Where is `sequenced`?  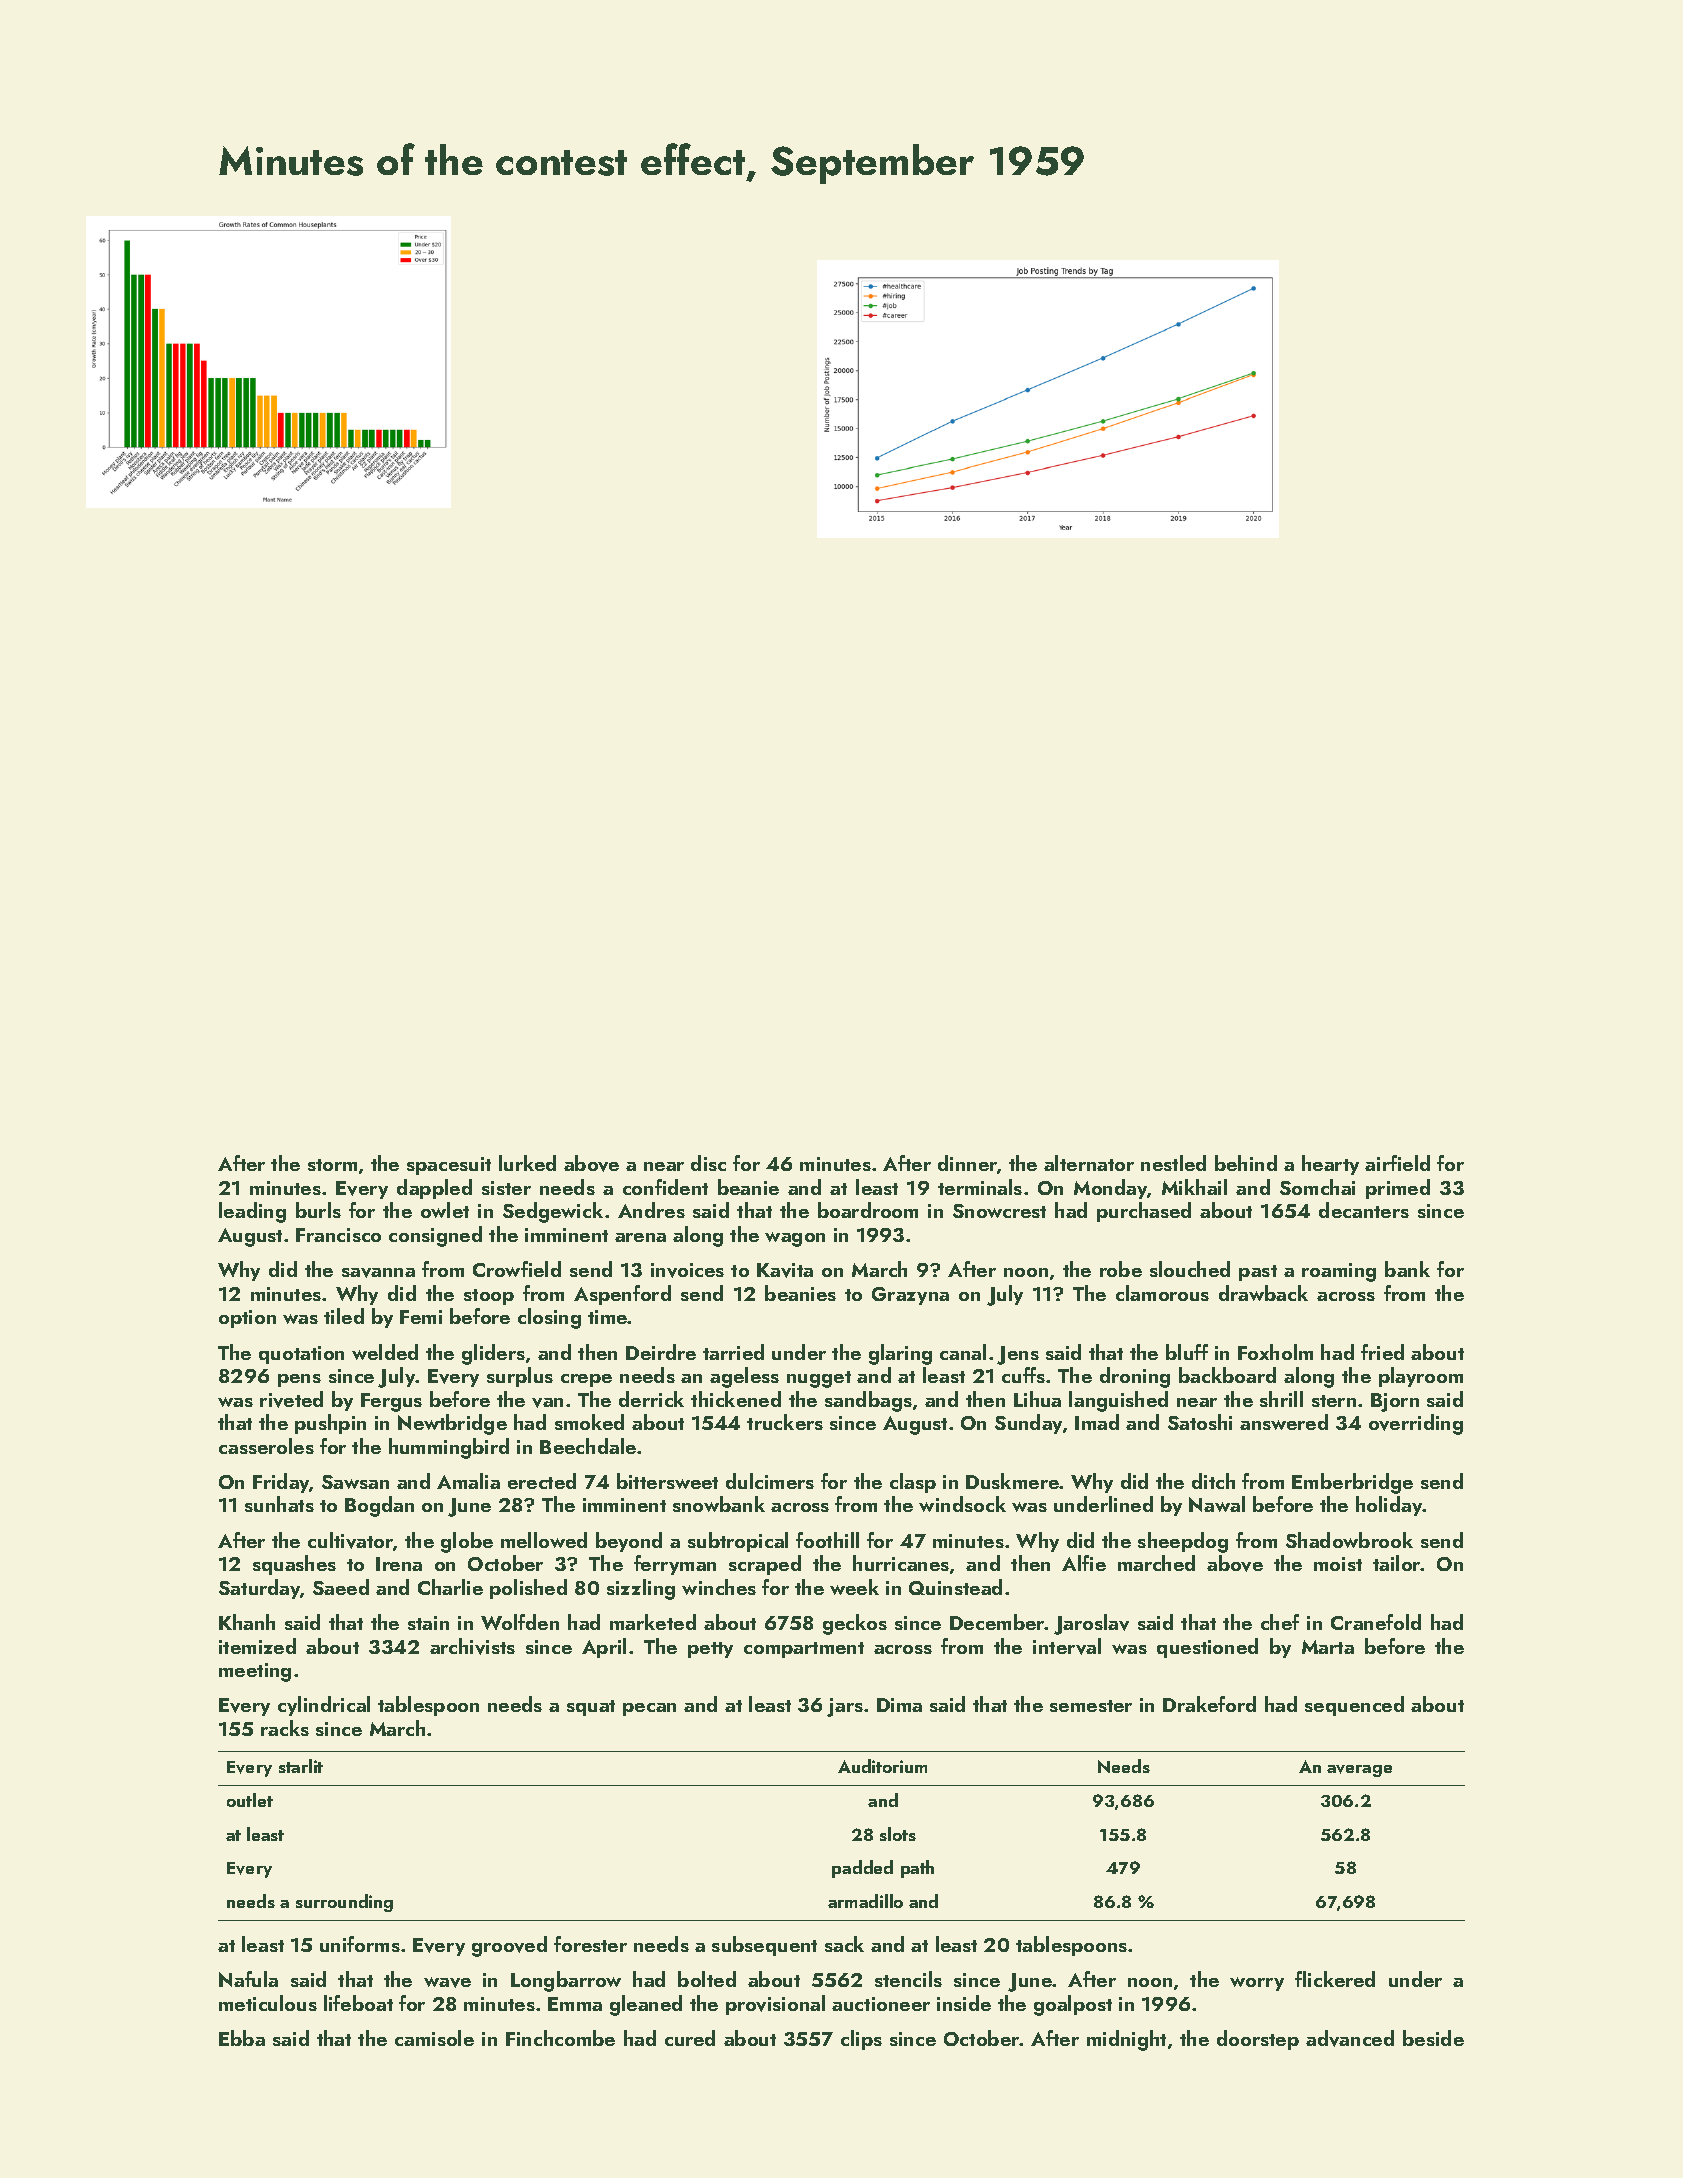 sequenced is located at coordinates (1354, 1706).
